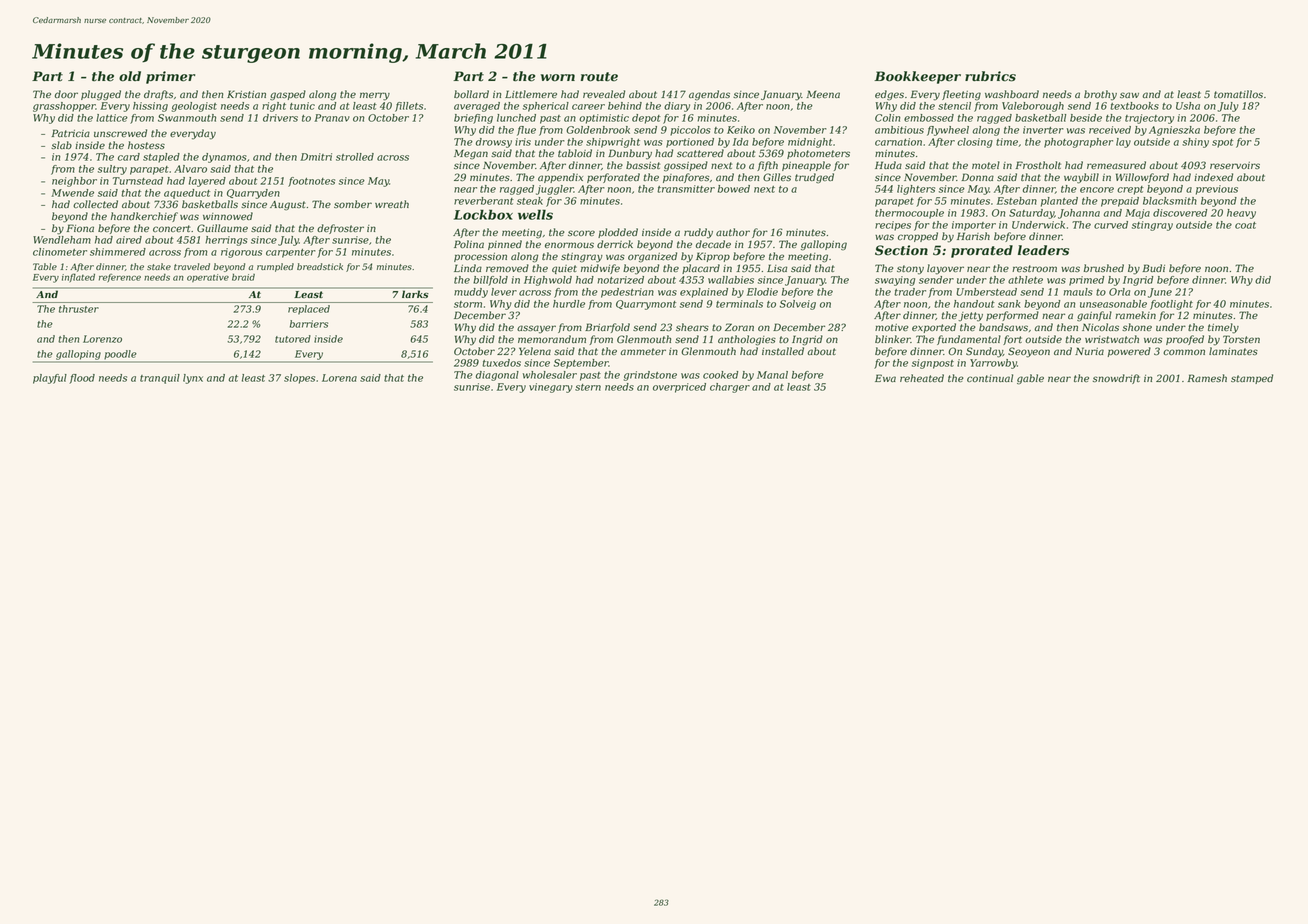  I want to click on footnotes, so click(311, 182).
